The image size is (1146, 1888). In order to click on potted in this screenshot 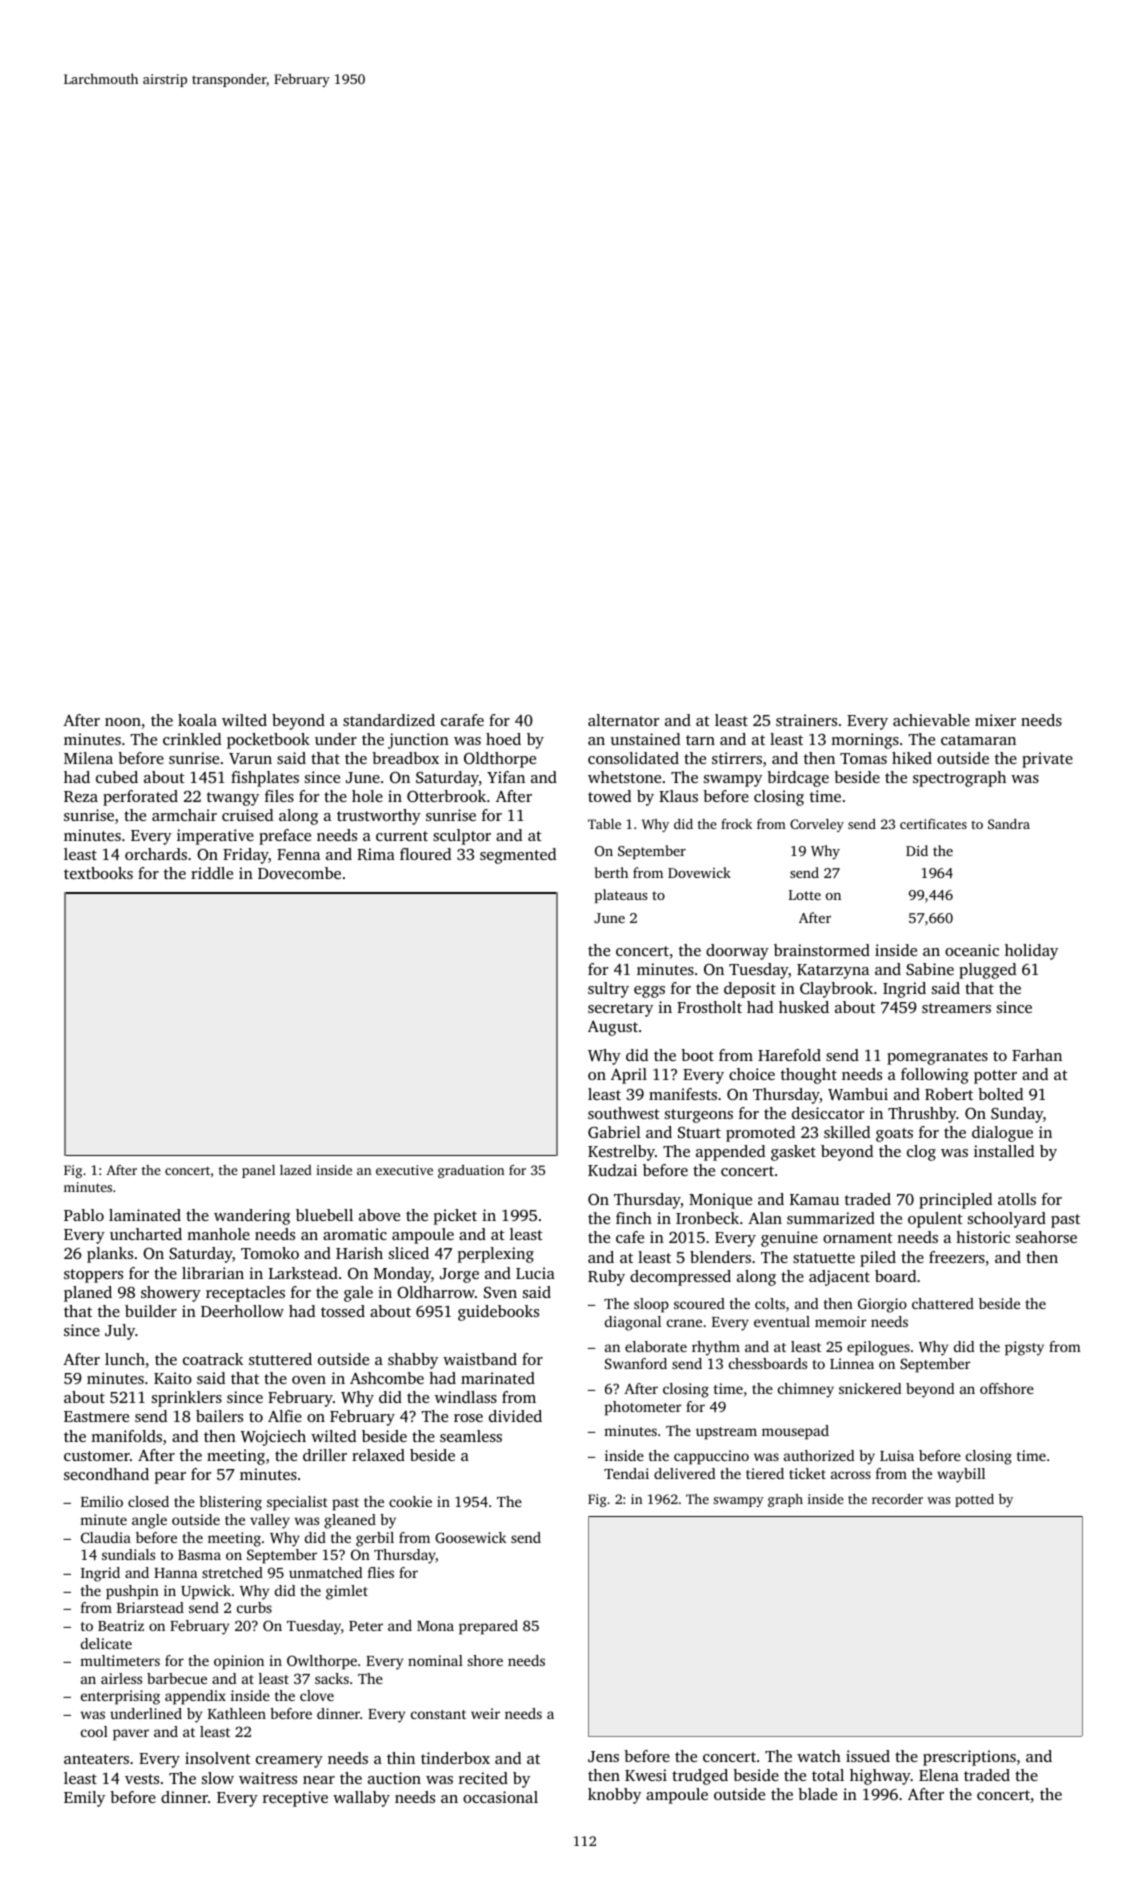, I will do `click(974, 1500)`.
